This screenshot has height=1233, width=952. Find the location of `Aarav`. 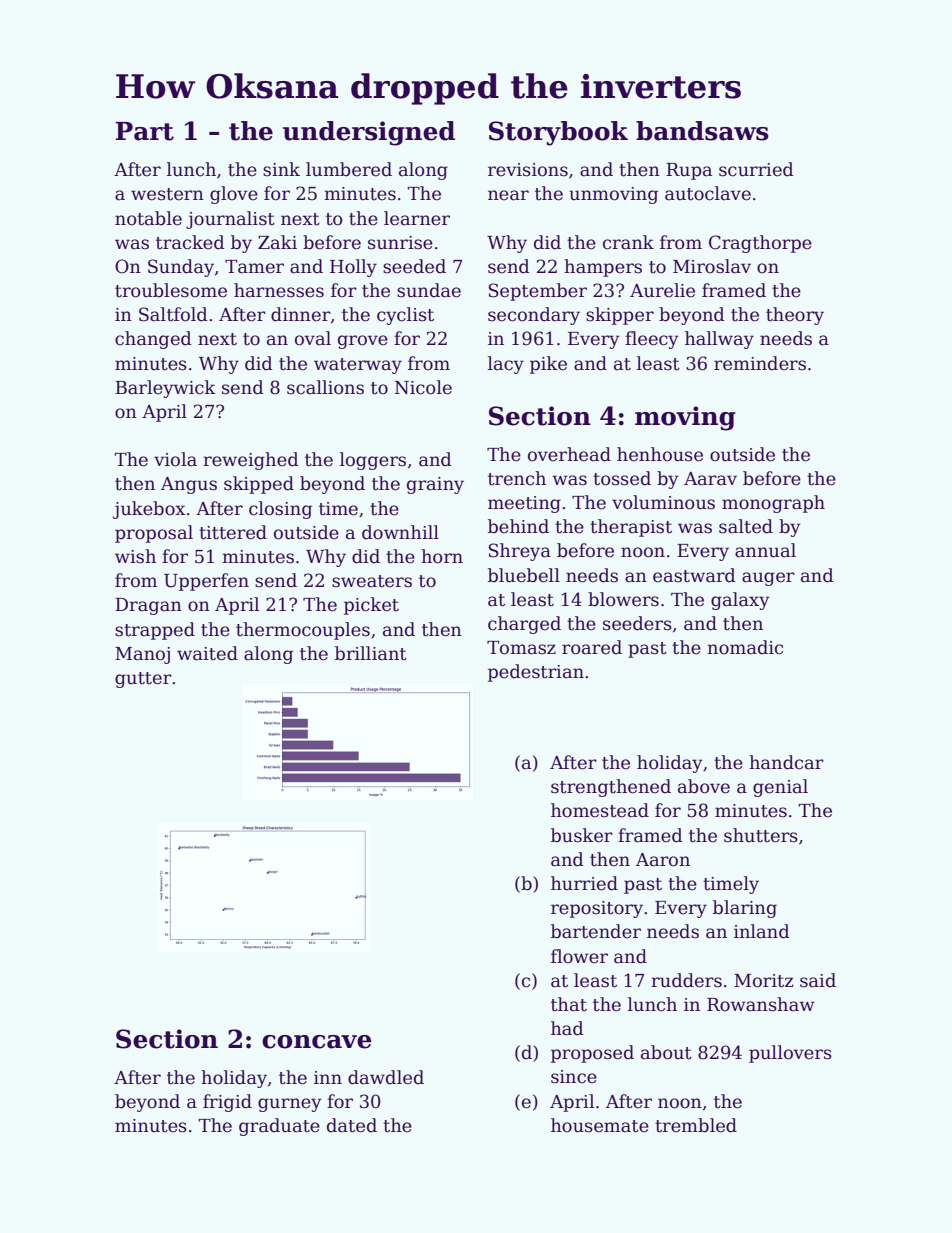

Aarav is located at coordinates (710, 479).
